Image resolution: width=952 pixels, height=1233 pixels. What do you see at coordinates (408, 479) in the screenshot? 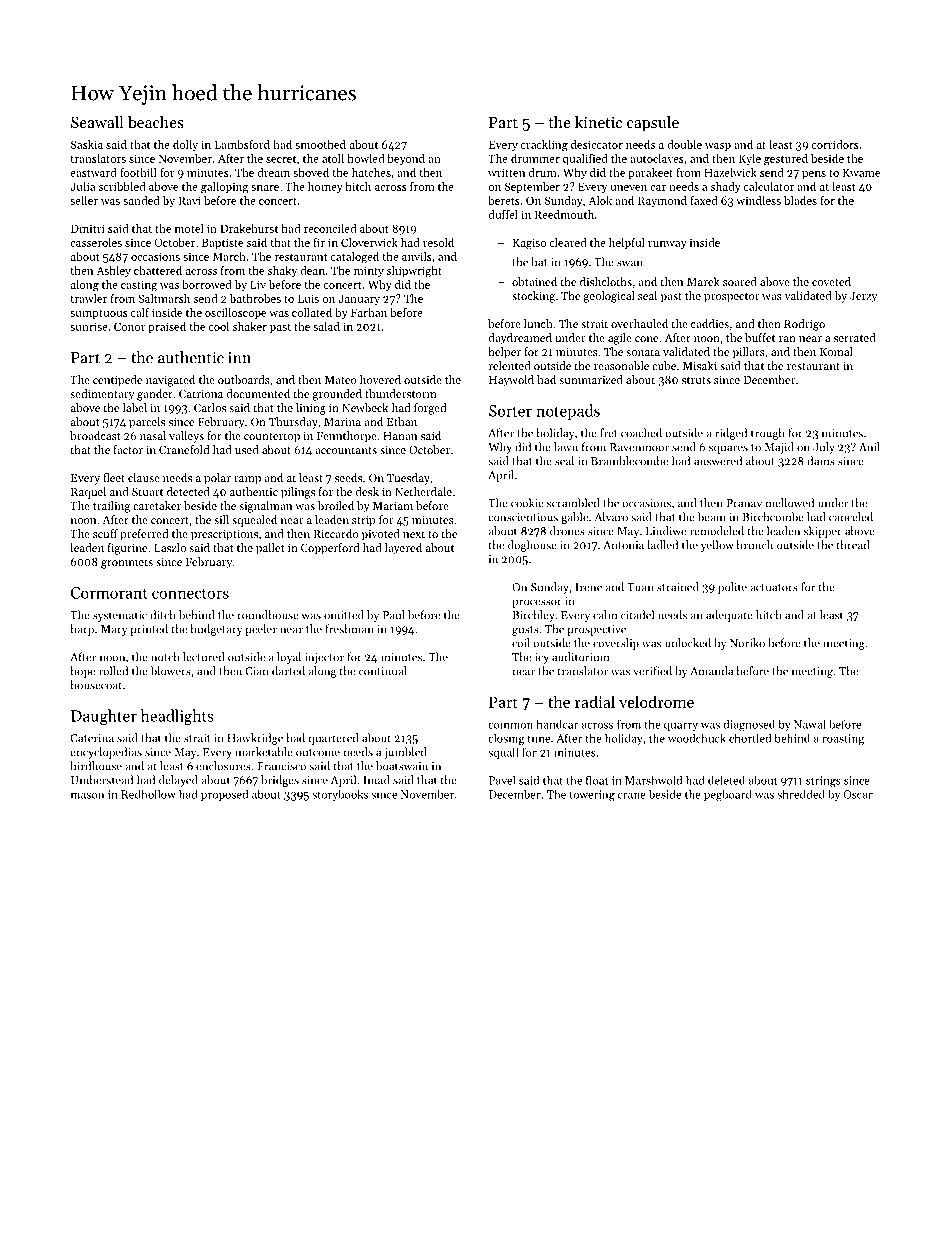
I see `Tuesday` at bounding box center [408, 479].
